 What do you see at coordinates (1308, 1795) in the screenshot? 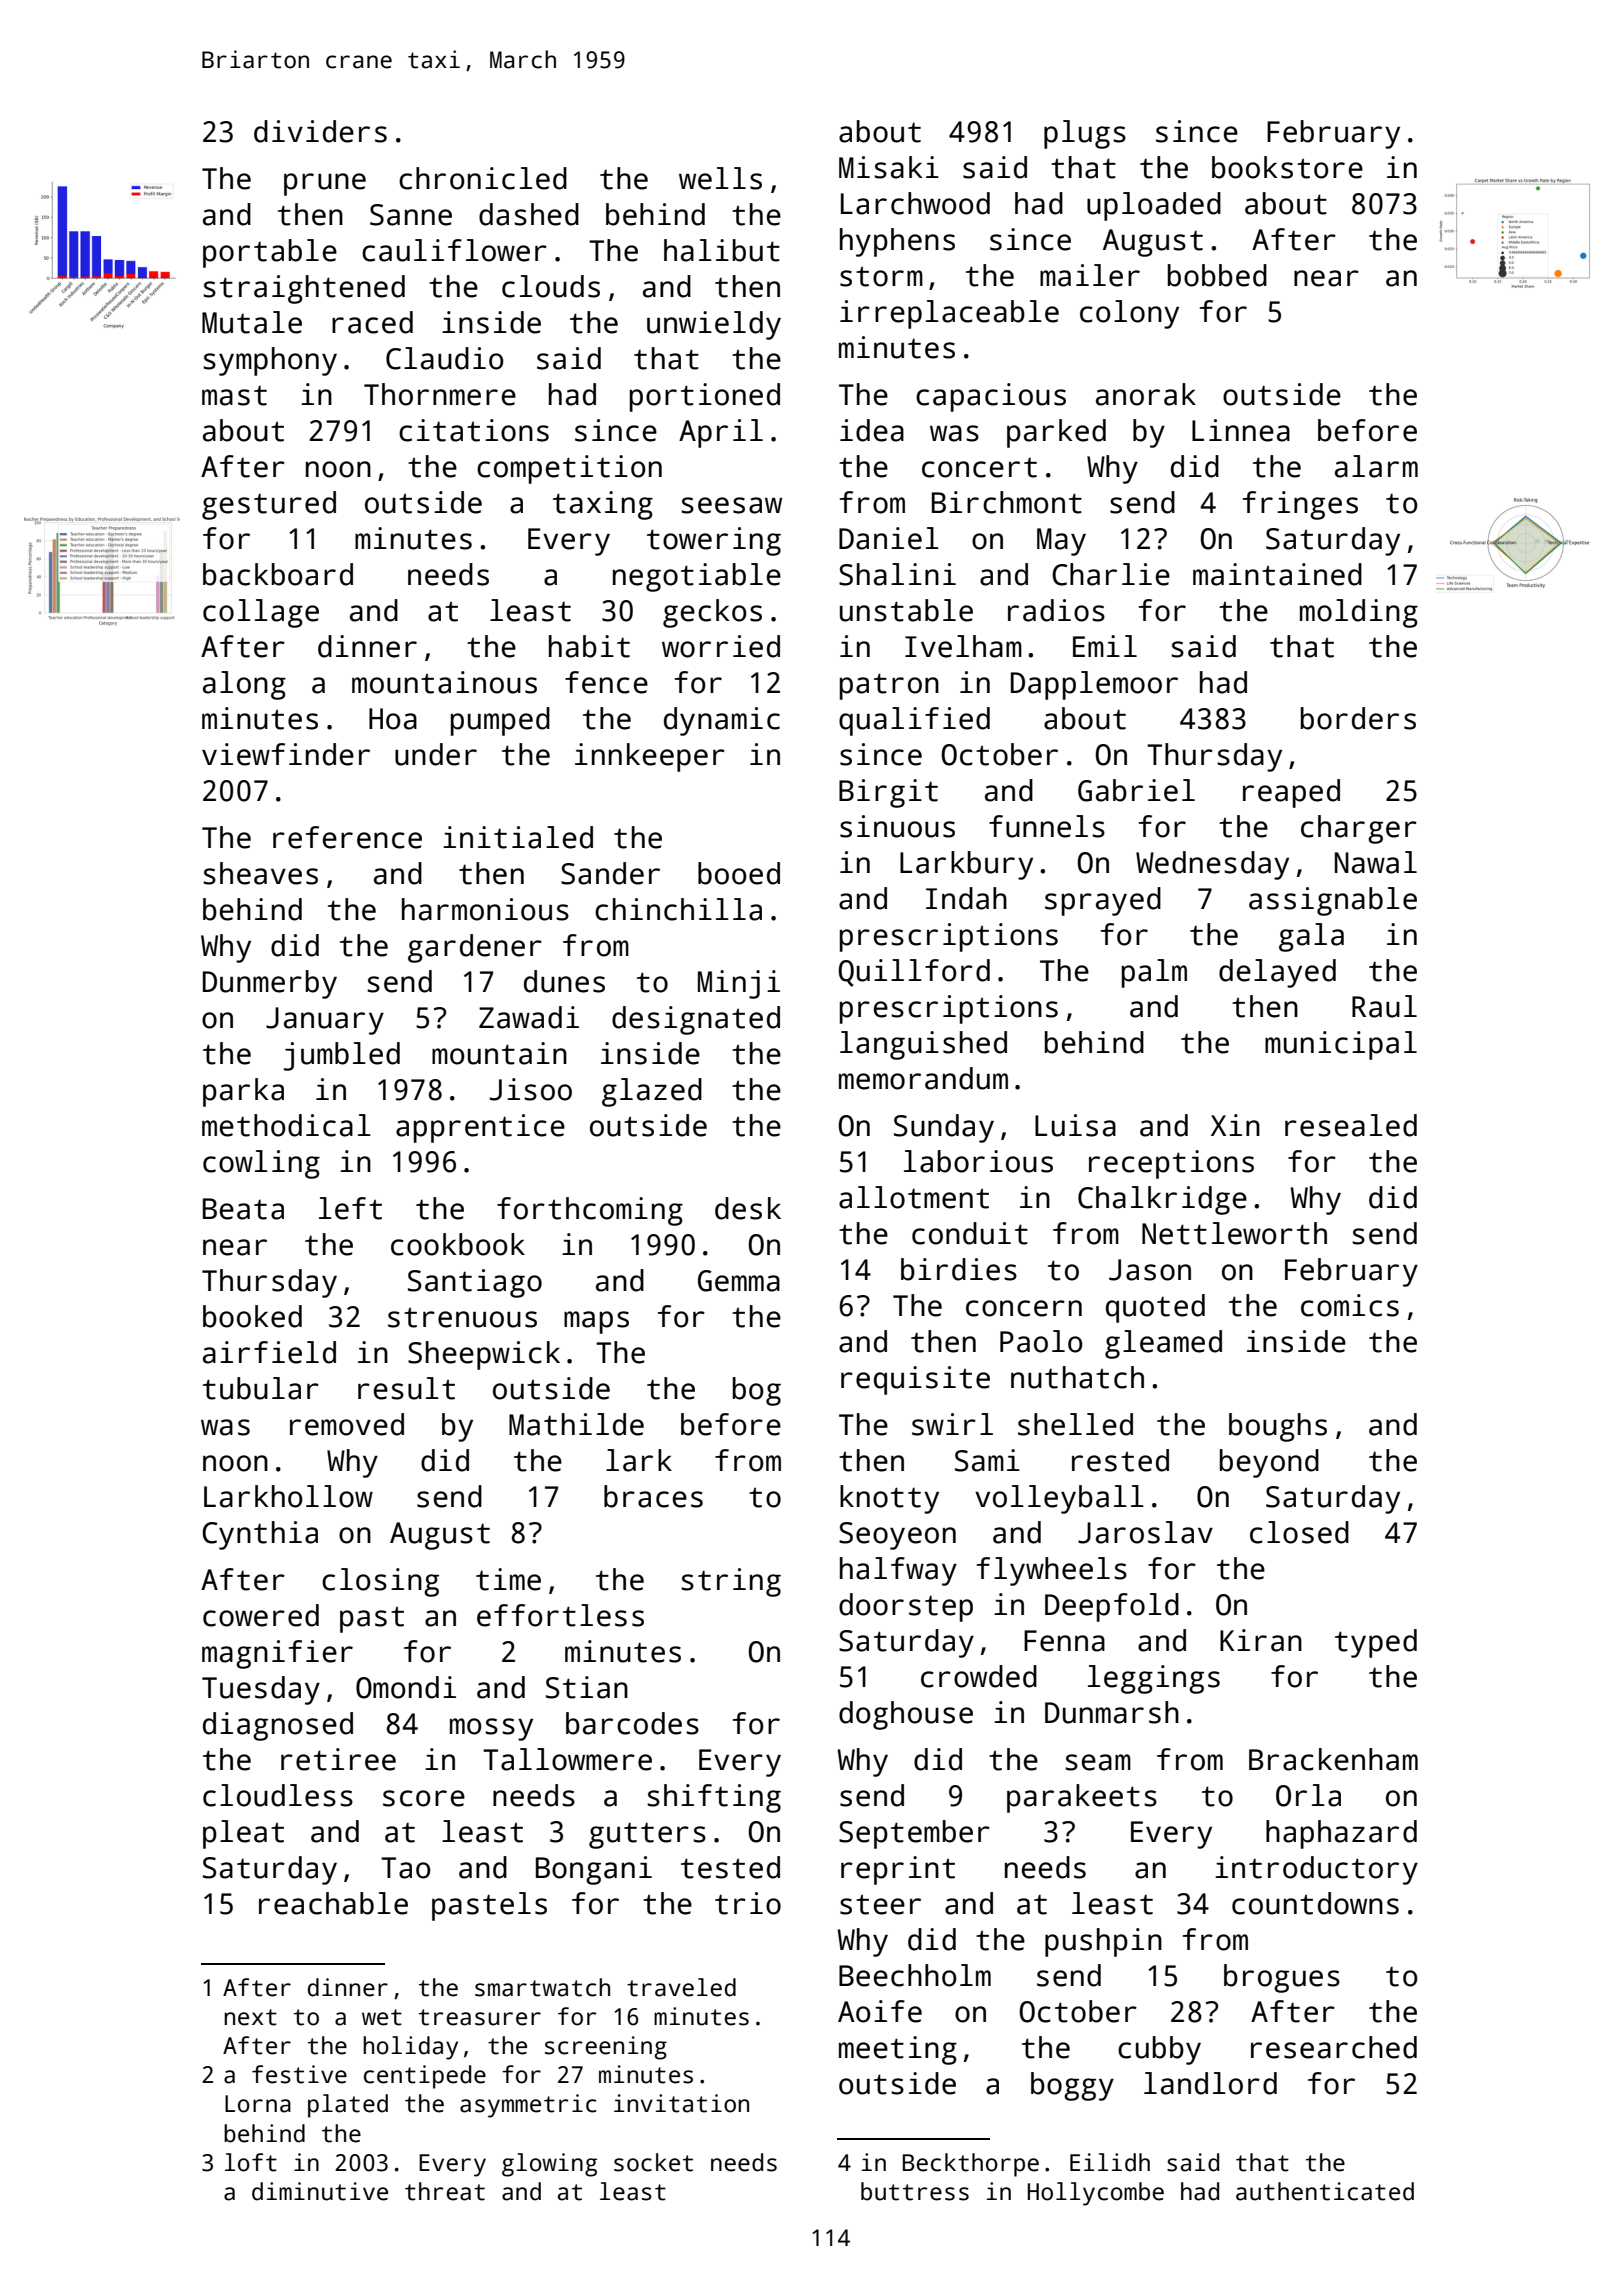
I see `Orla` at bounding box center [1308, 1795].
